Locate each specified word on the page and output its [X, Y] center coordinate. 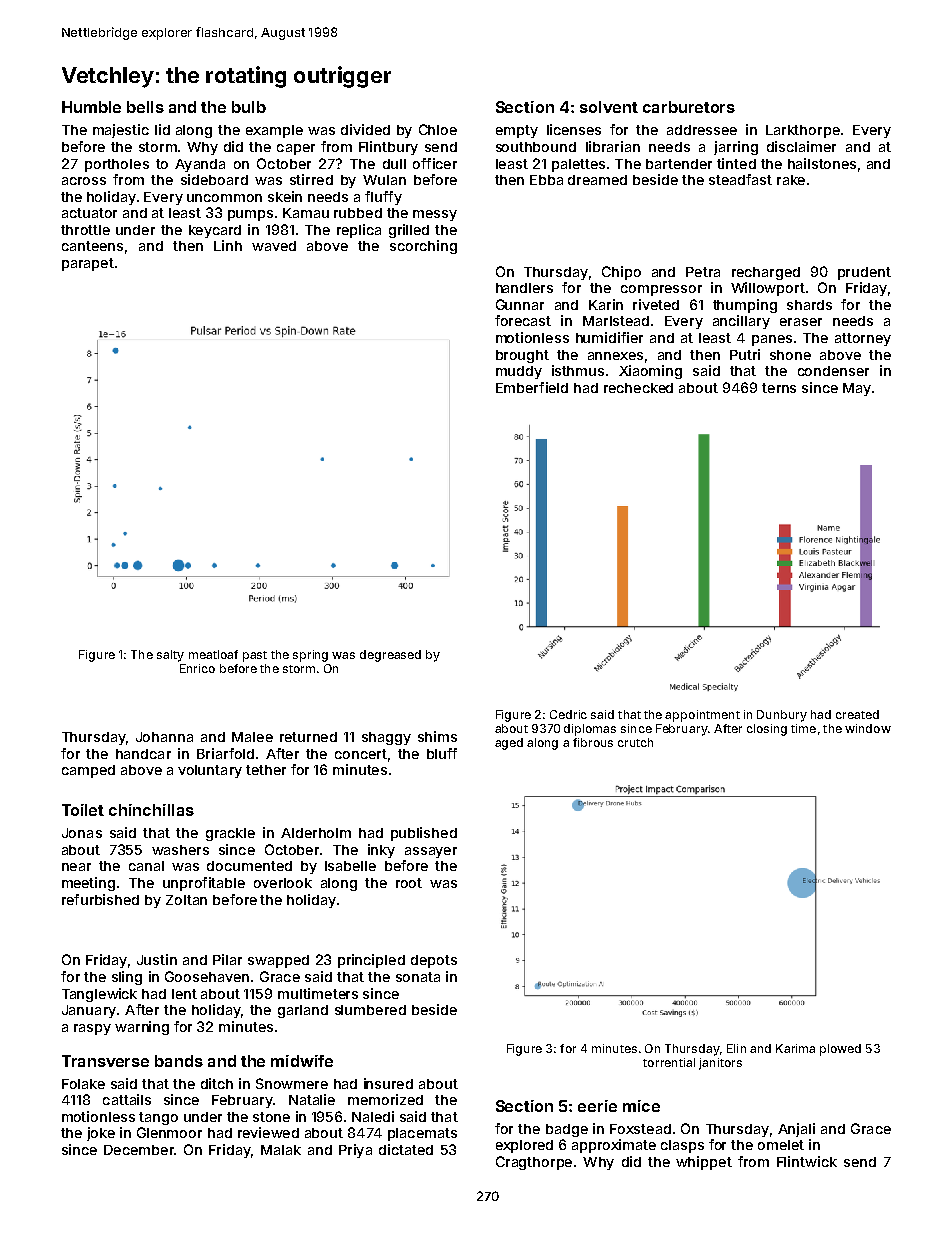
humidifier [609, 337]
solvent [609, 107]
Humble [91, 107]
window [868, 728]
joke [101, 1134]
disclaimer [801, 146]
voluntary [210, 771]
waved [274, 246]
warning [142, 1028]
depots [434, 961]
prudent [864, 273]
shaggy [386, 738]
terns [779, 388]
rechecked [638, 388]
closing [767, 730]
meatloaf [213, 654]
